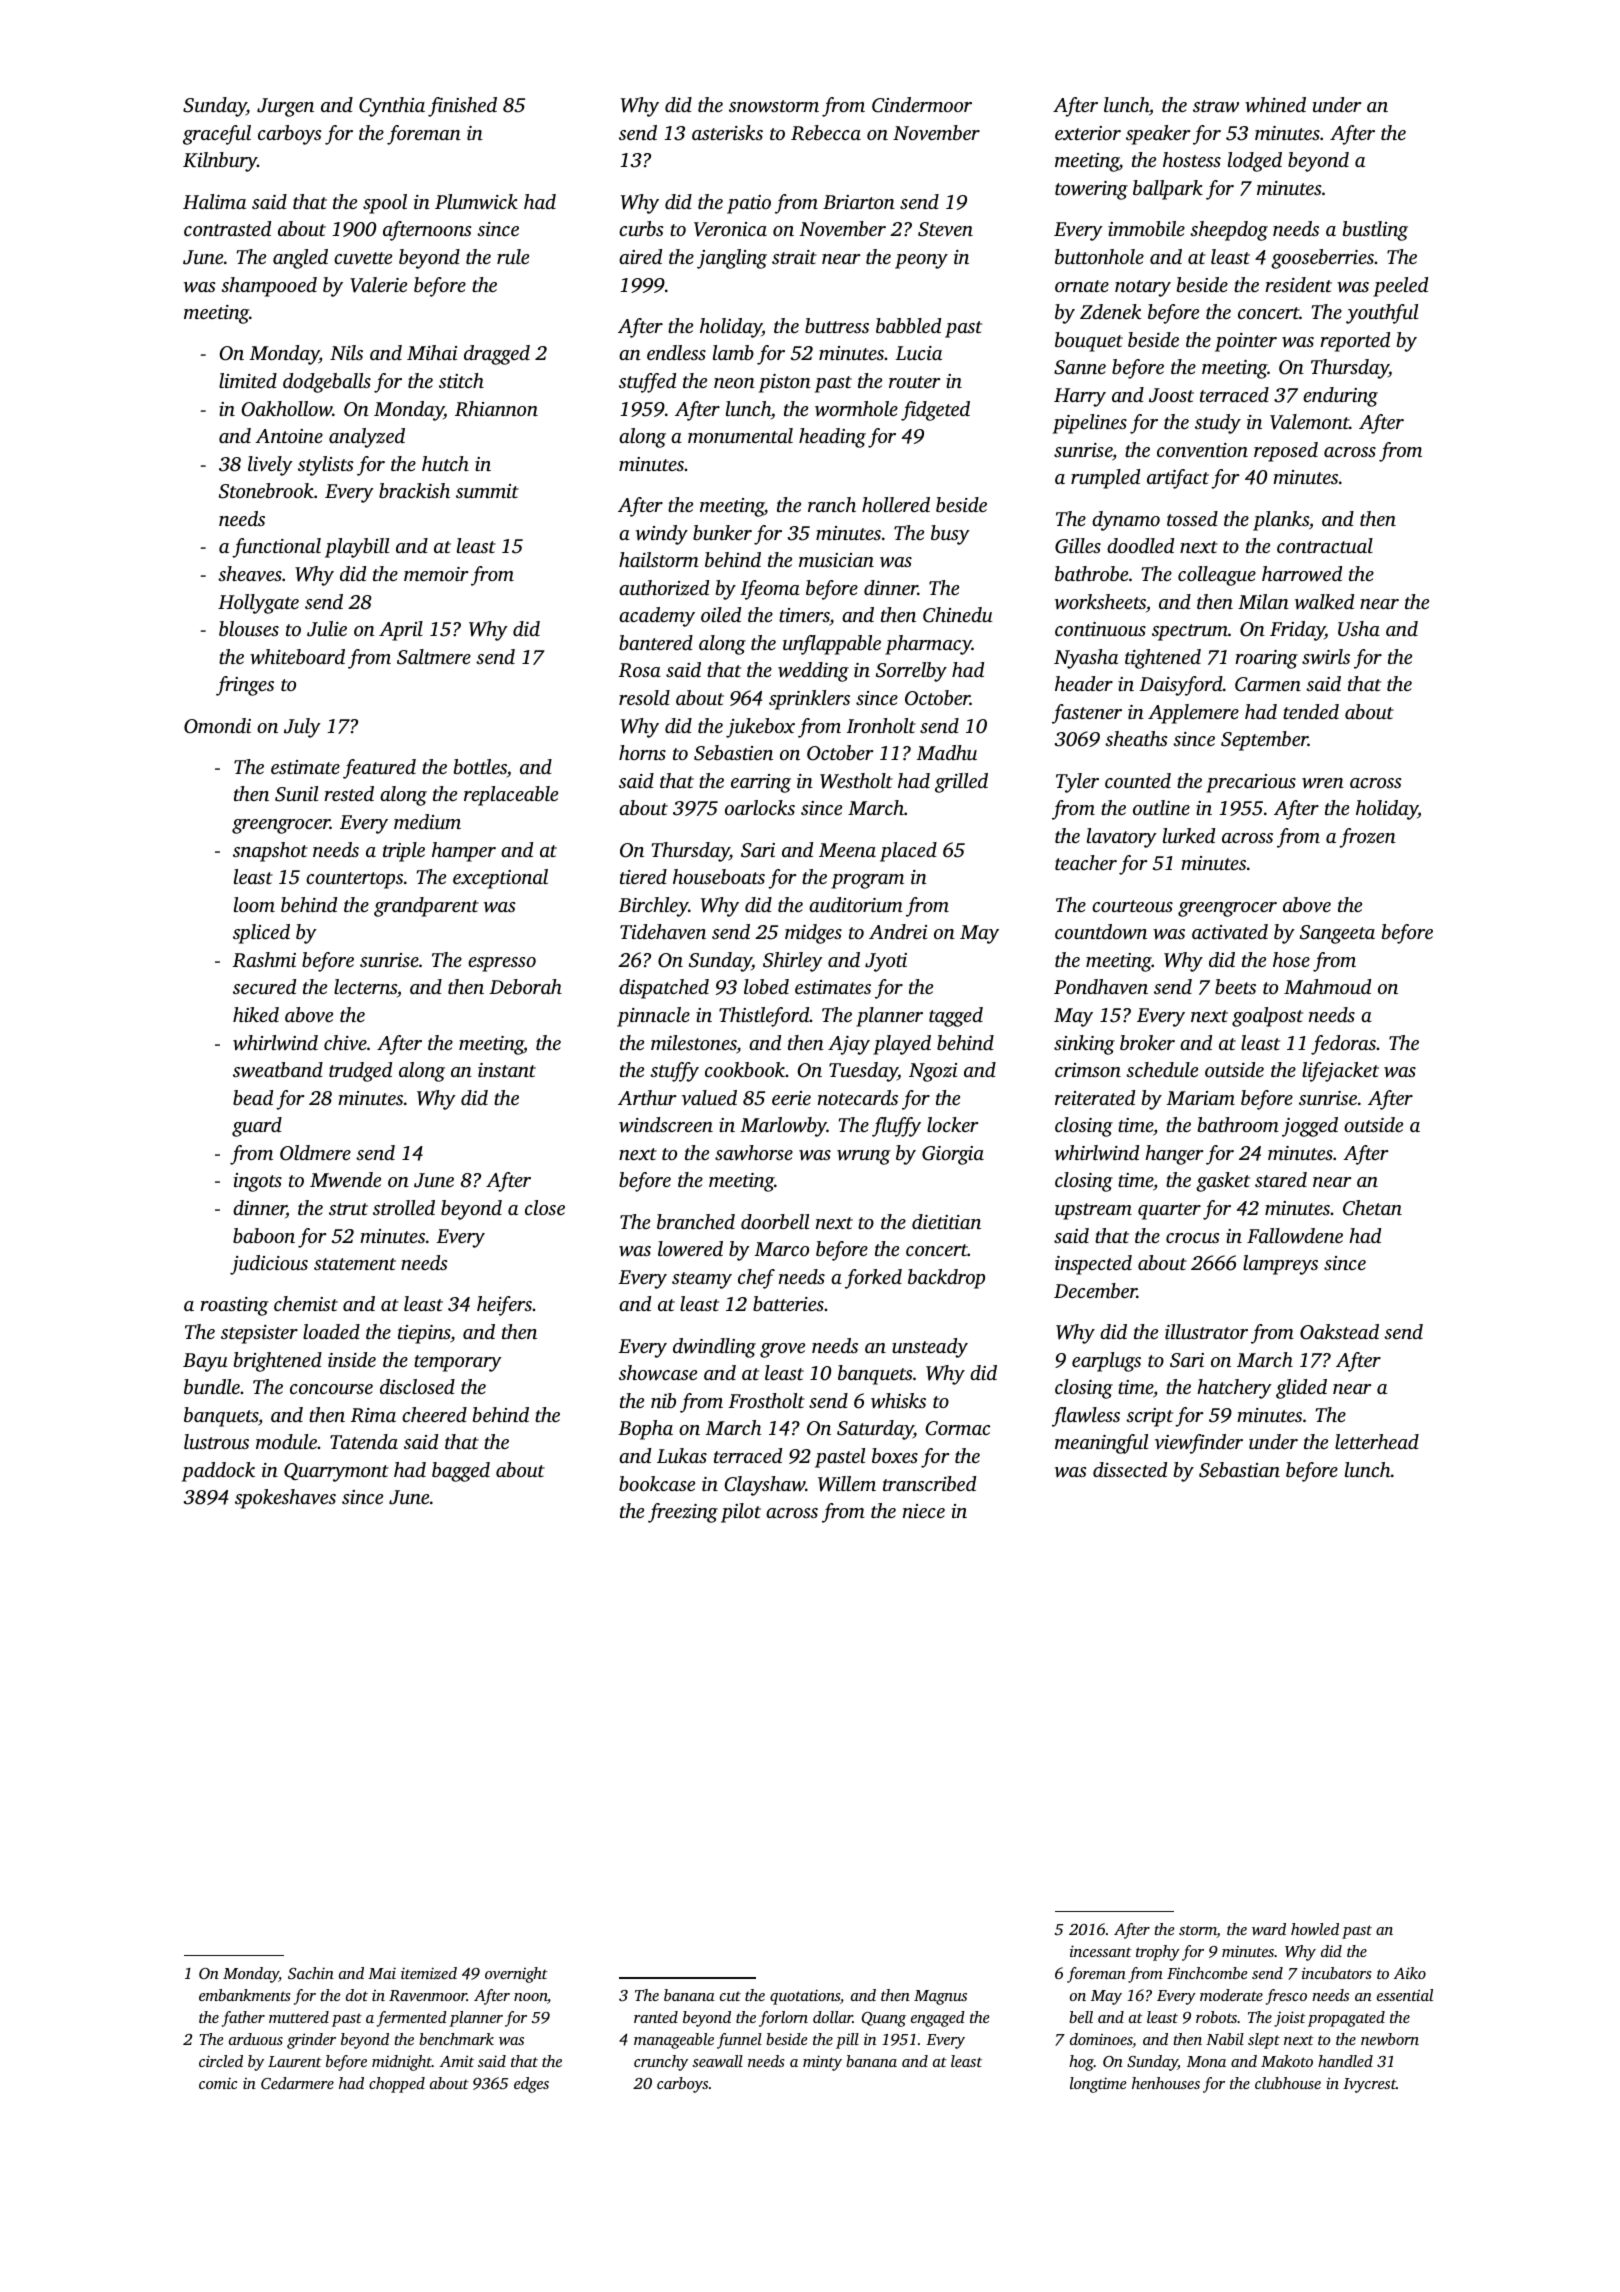  Describe the element at coordinates (227, 228) in the screenshot. I see `contrasted` at that location.
